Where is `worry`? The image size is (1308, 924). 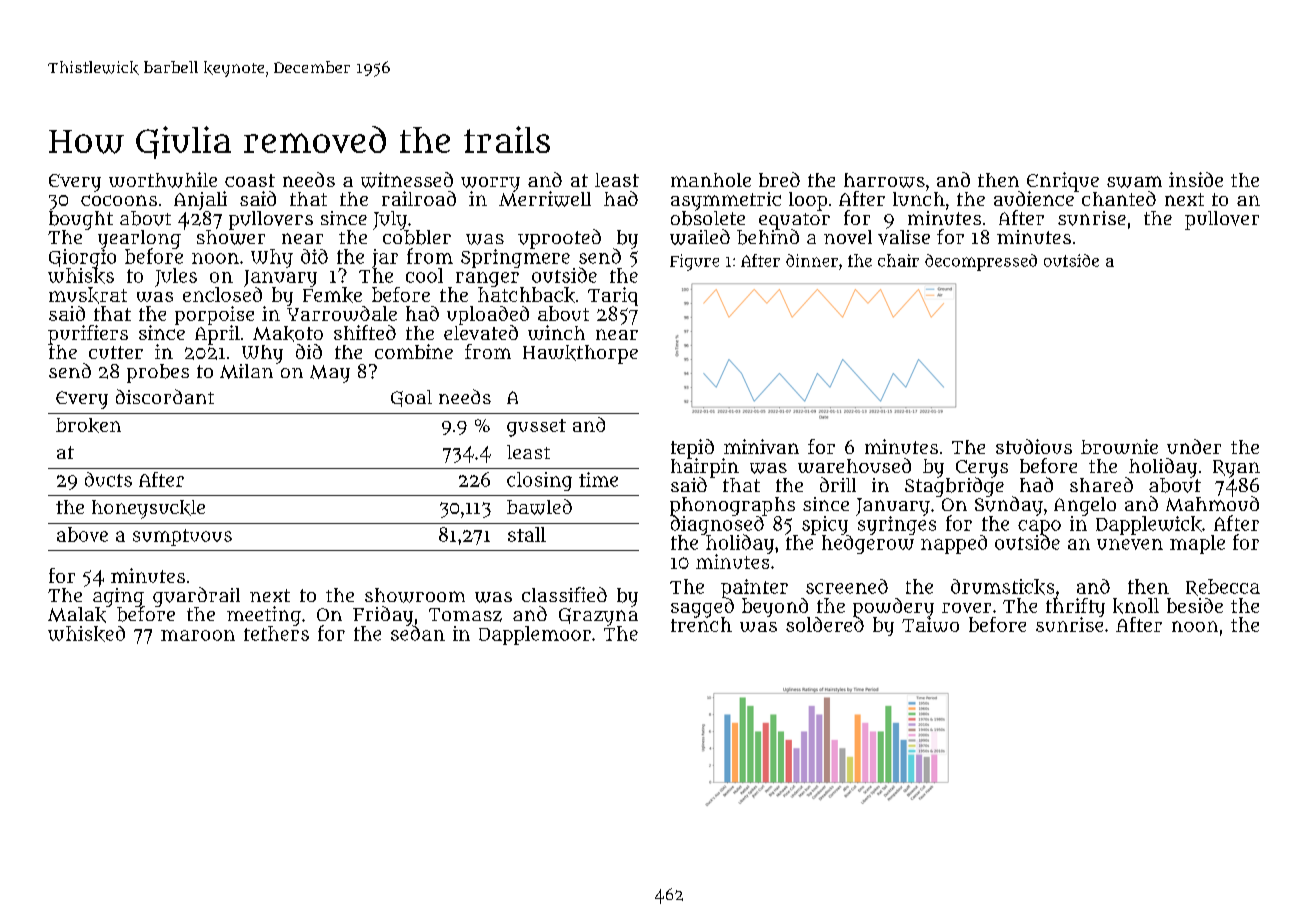
worry is located at coordinates (490, 184).
